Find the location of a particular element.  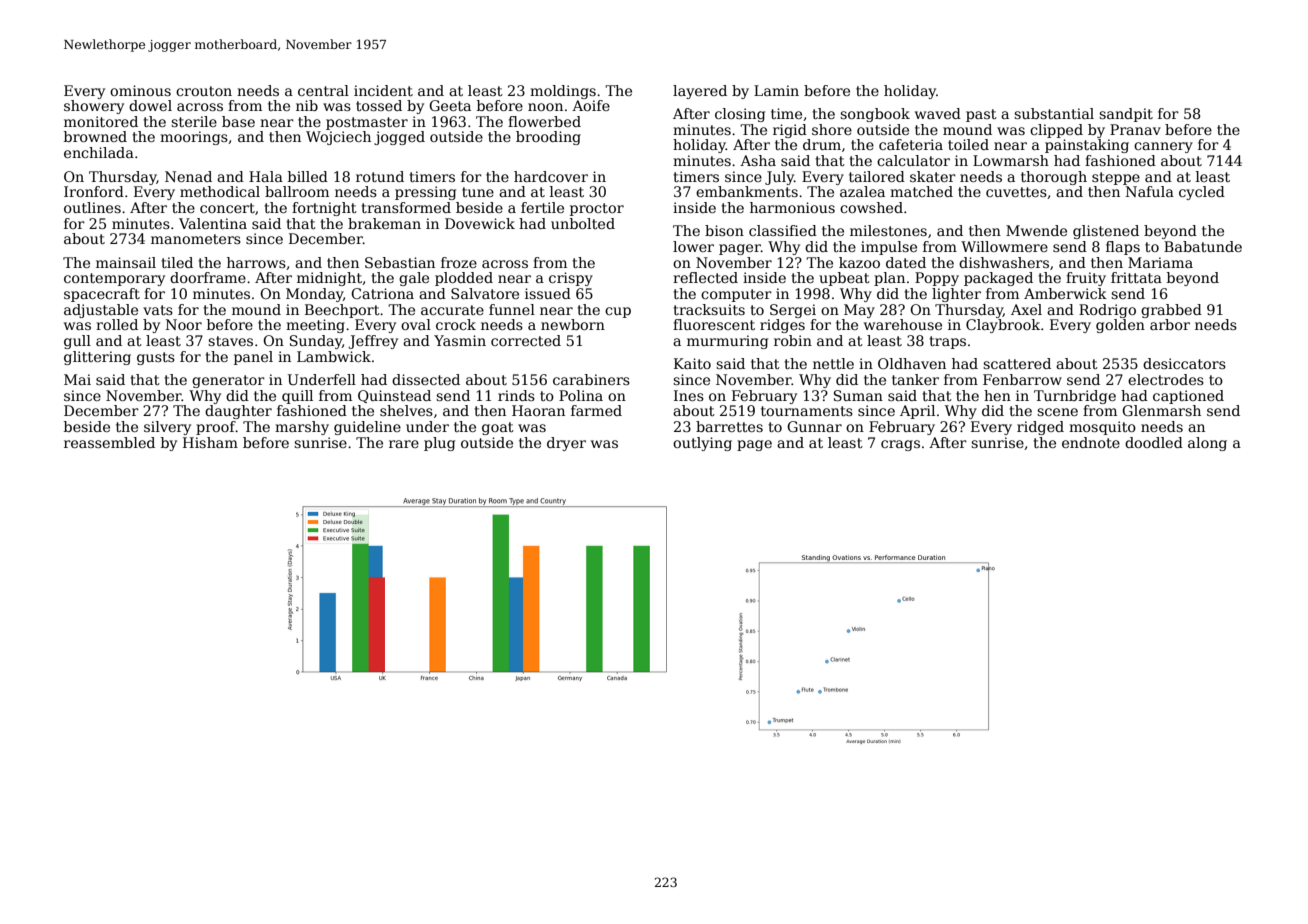

sandpit is located at coordinates (1126, 115).
